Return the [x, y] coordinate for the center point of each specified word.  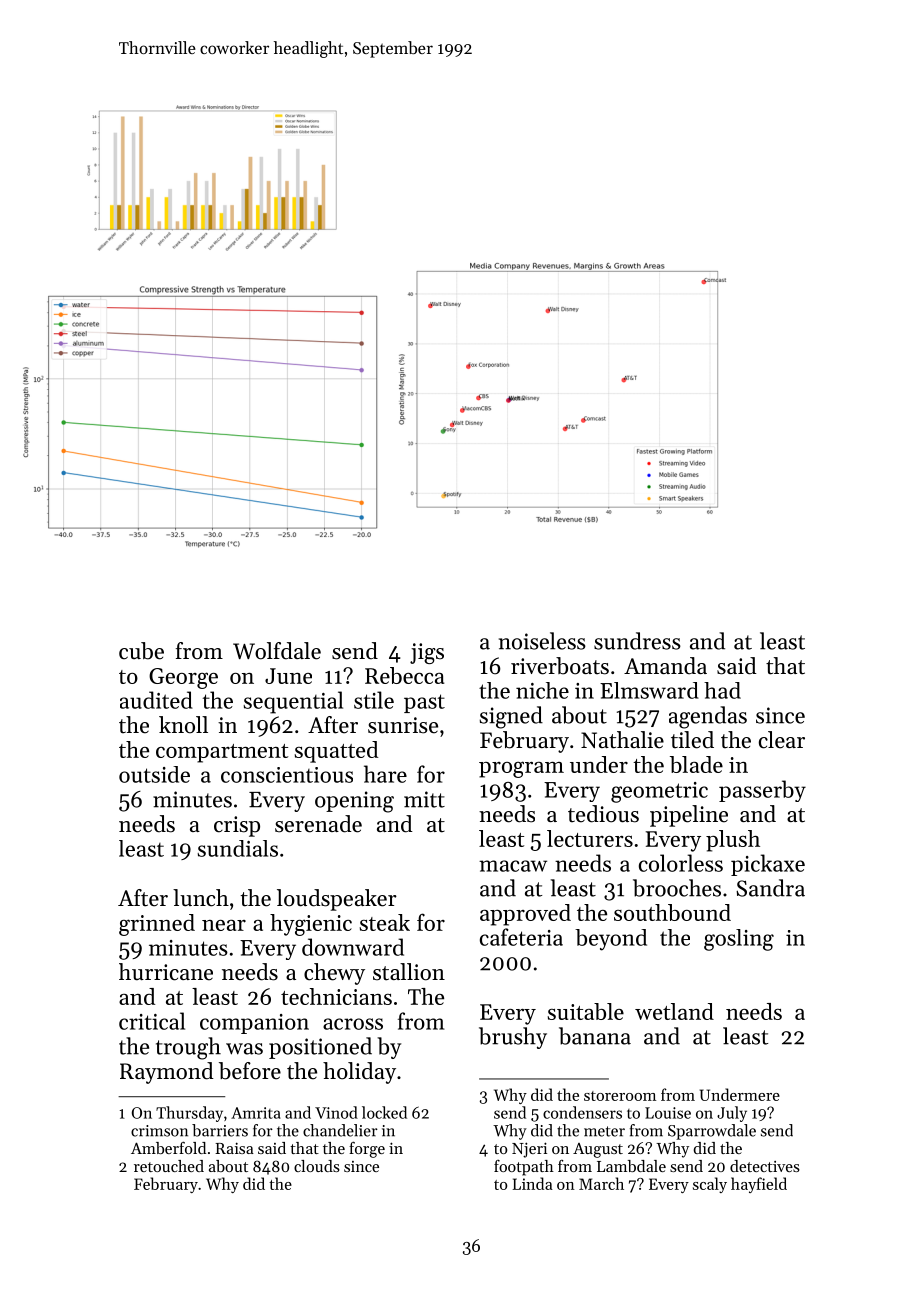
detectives [765, 1166]
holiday [359, 1073]
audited [156, 700]
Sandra [770, 888]
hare [385, 774]
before [250, 1071]
